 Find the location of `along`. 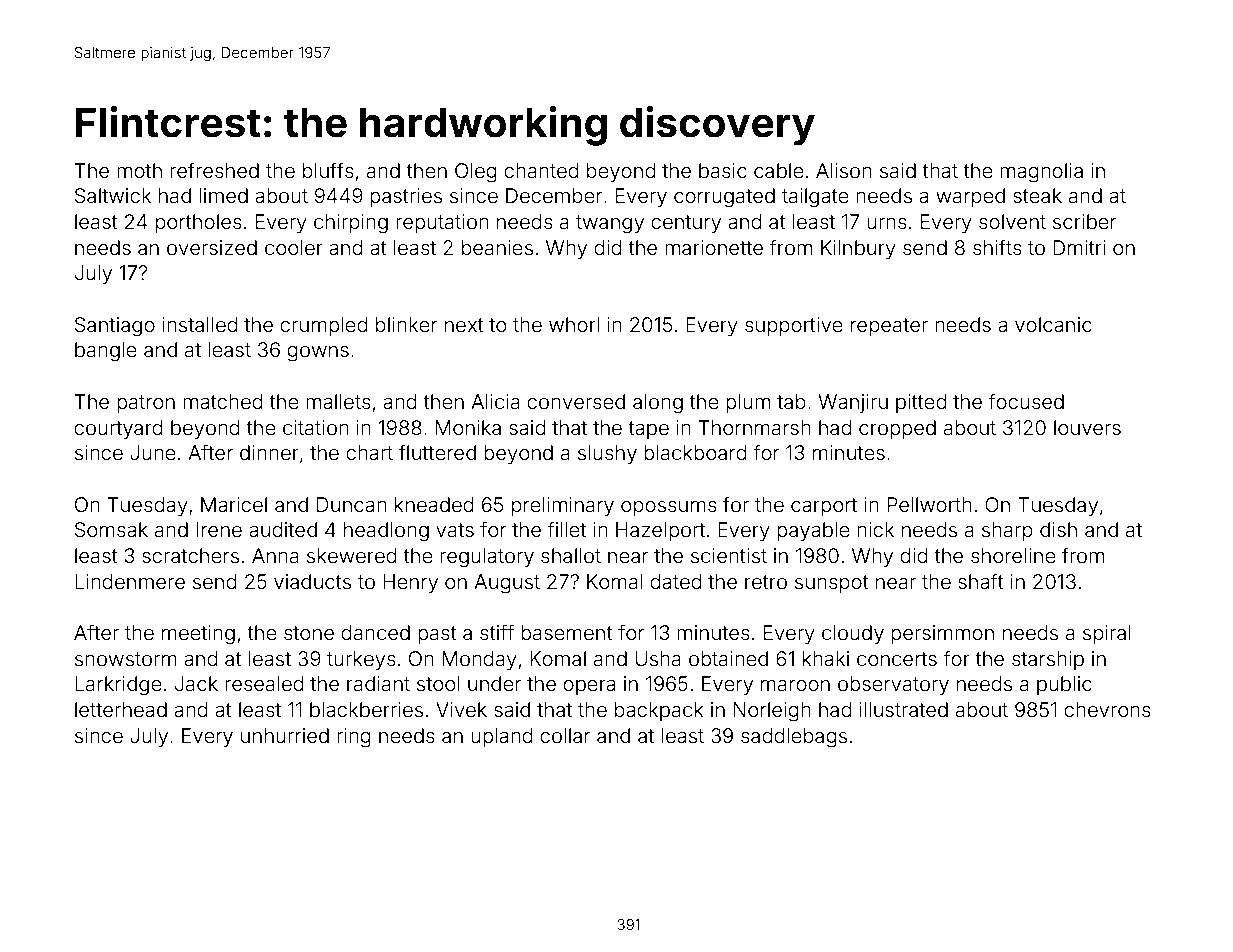

along is located at coordinates (658, 404).
